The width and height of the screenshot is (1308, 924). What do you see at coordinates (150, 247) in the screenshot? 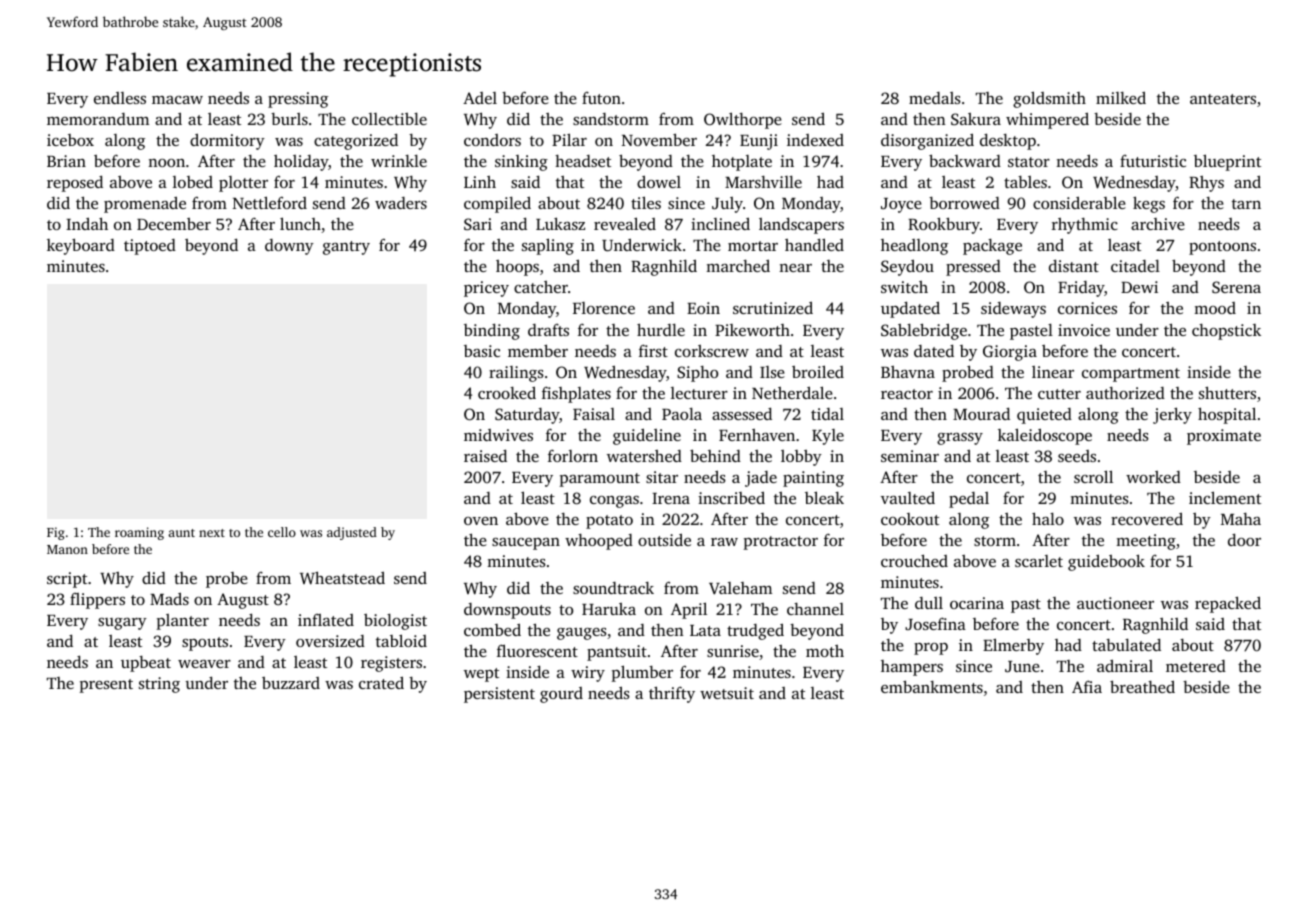
I see `tiptoed` at bounding box center [150, 247].
